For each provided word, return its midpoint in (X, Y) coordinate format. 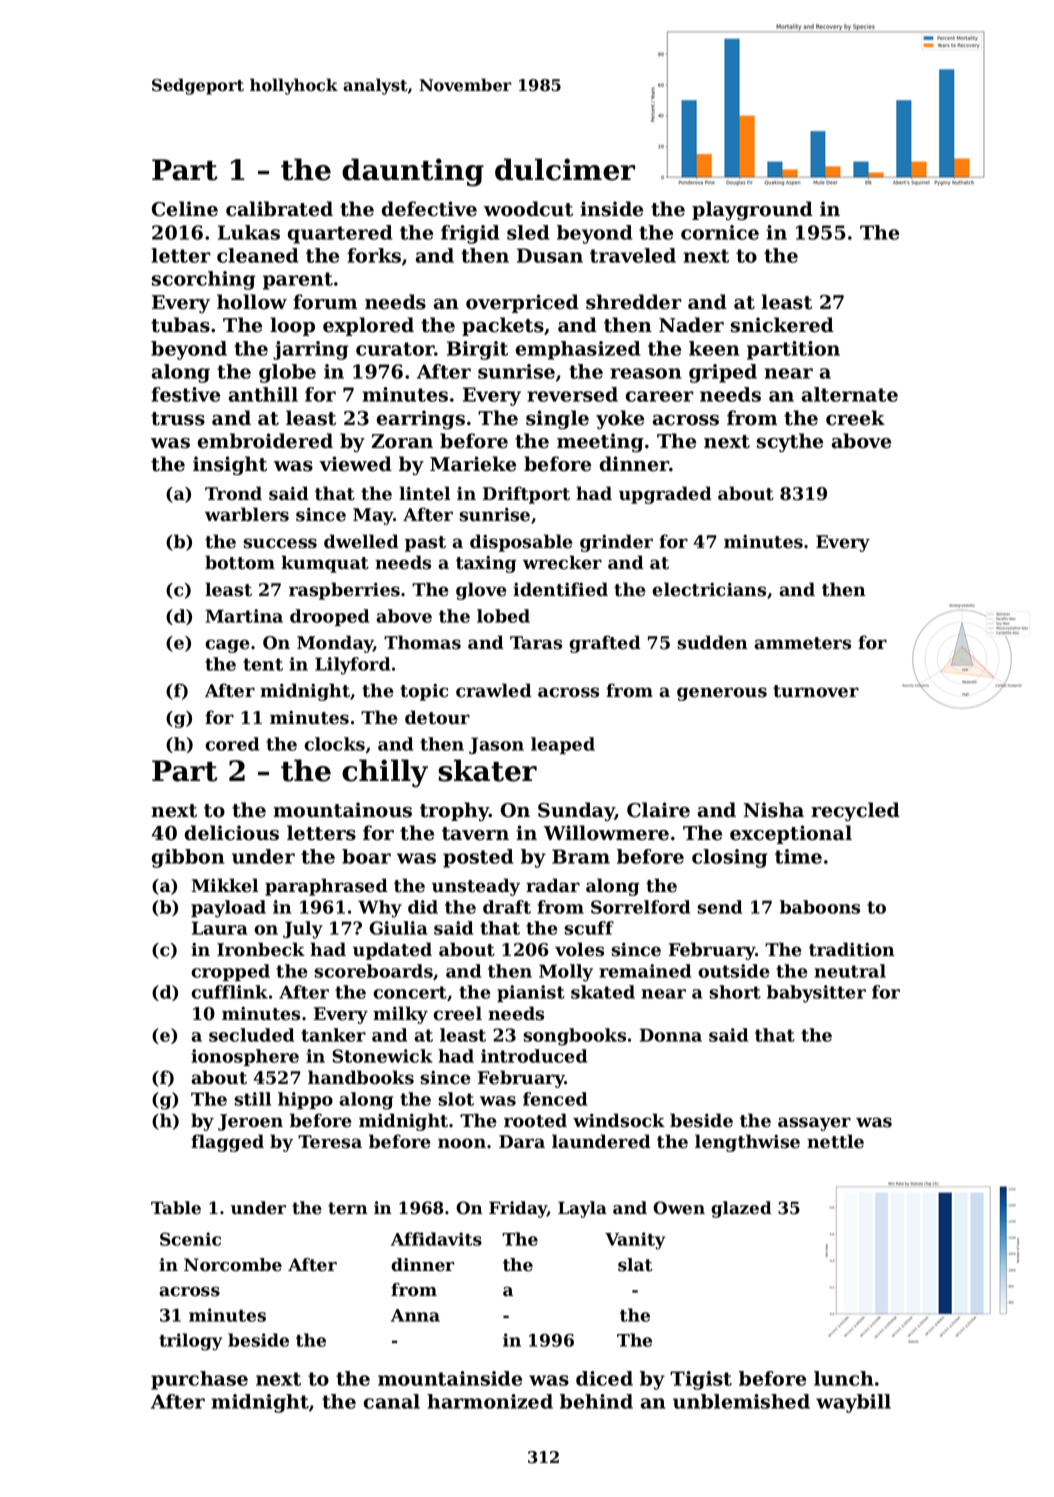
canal (392, 1401)
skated (603, 992)
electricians (709, 589)
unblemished (741, 1401)
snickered (782, 325)
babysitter (816, 994)
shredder (633, 302)
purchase (199, 1380)
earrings (421, 420)
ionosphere (245, 1057)
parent (298, 281)
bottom (240, 562)
